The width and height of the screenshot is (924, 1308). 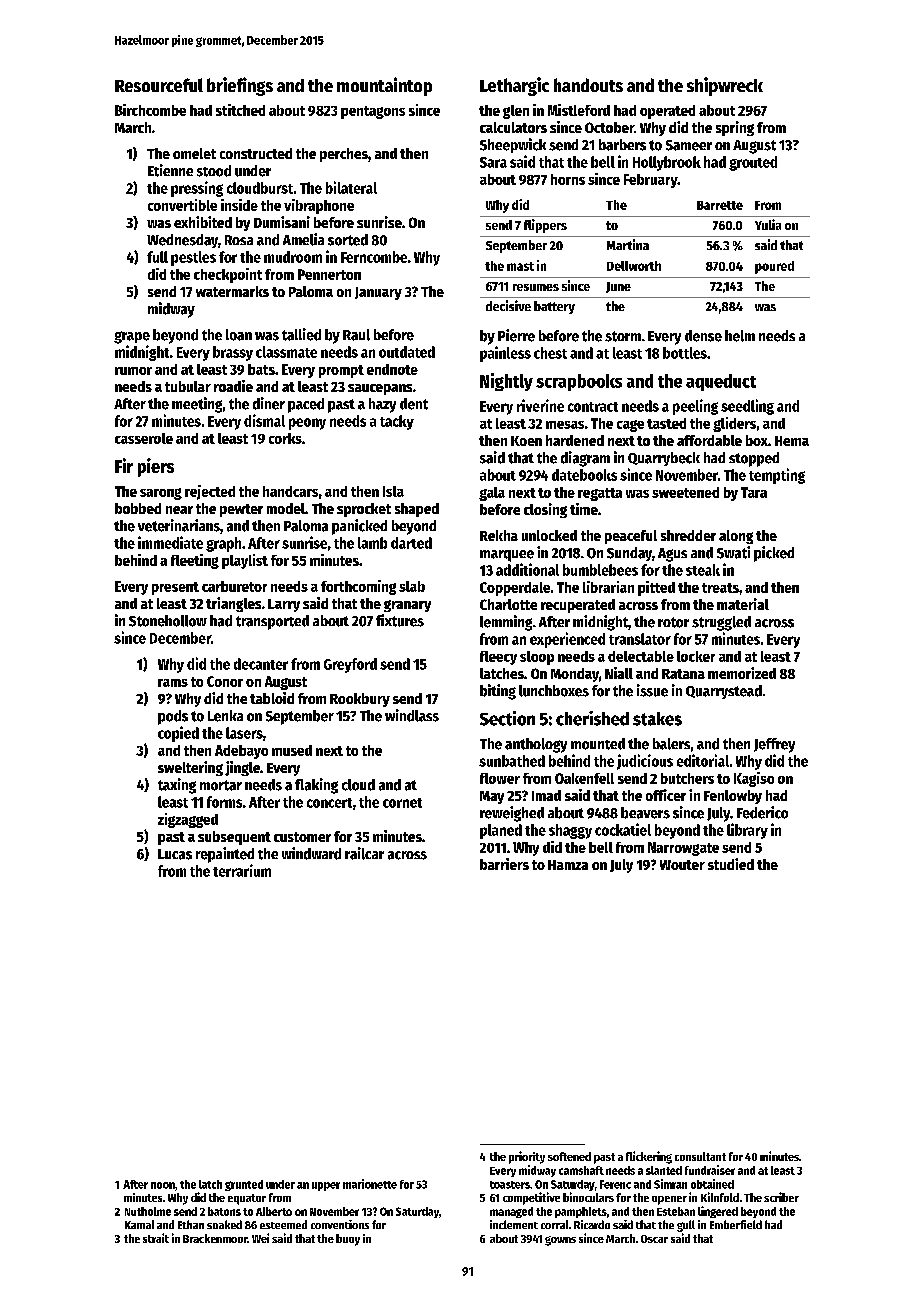 What do you see at coordinates (282, 222) in the screenshot?
I see `Dumisani` at bounding box center [282, 222].
